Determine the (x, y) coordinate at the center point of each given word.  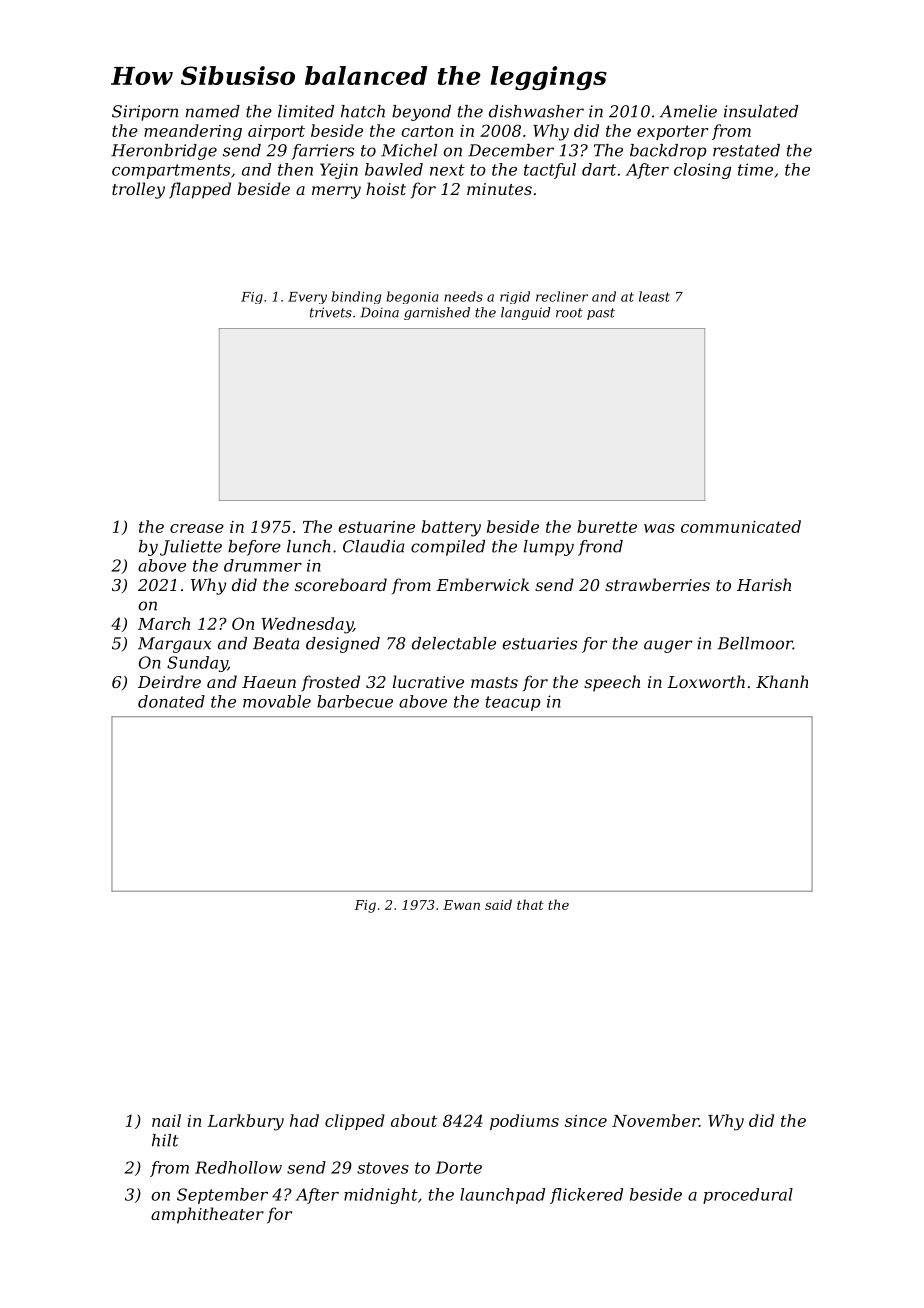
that (530, 904)
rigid (515, 297)
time (755, 169)
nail (166, 1120)
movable (277, 701)
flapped (200, 190)
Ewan (461, 905)
